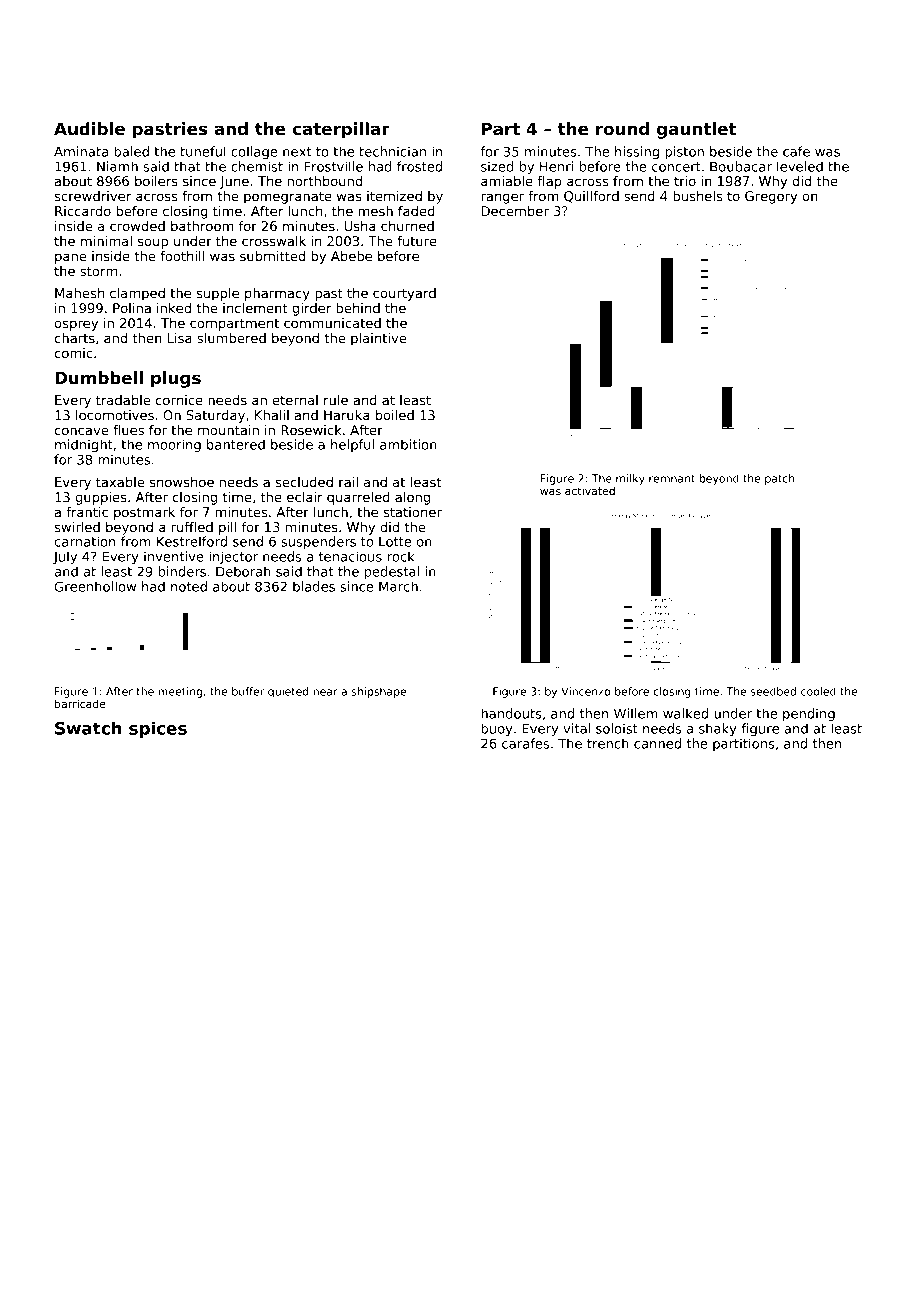 This screenshot has width=924, height=1308. I want to click on technician, so click(392, 151).
